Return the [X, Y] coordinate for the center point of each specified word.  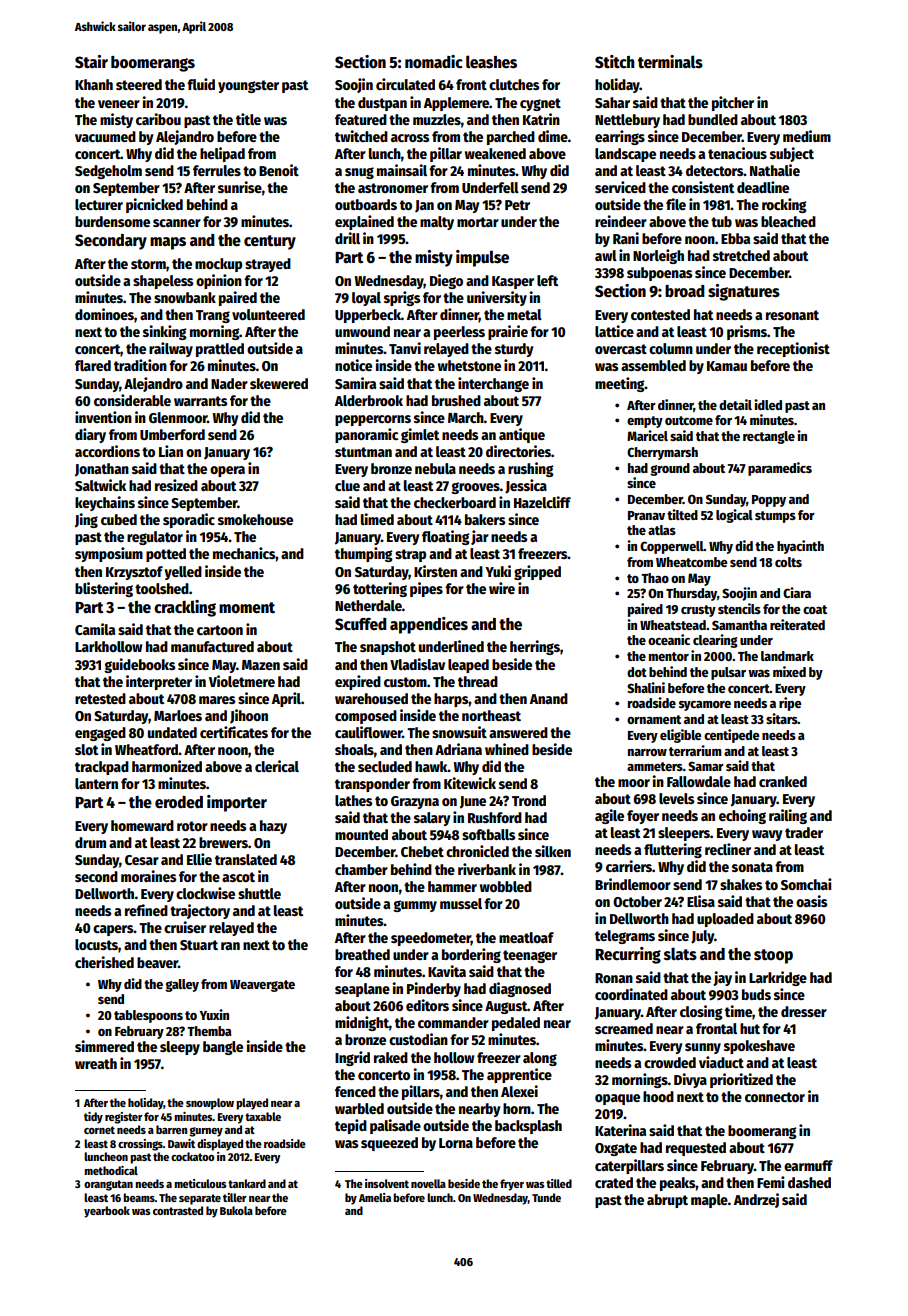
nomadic [434, 62]
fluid [201, 84]
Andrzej [756, 1200]
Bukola [236, 1210]
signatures [744, 292]
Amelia [375, 1197]
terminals [670, 61]
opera [227, 471]
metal [524, 314]
